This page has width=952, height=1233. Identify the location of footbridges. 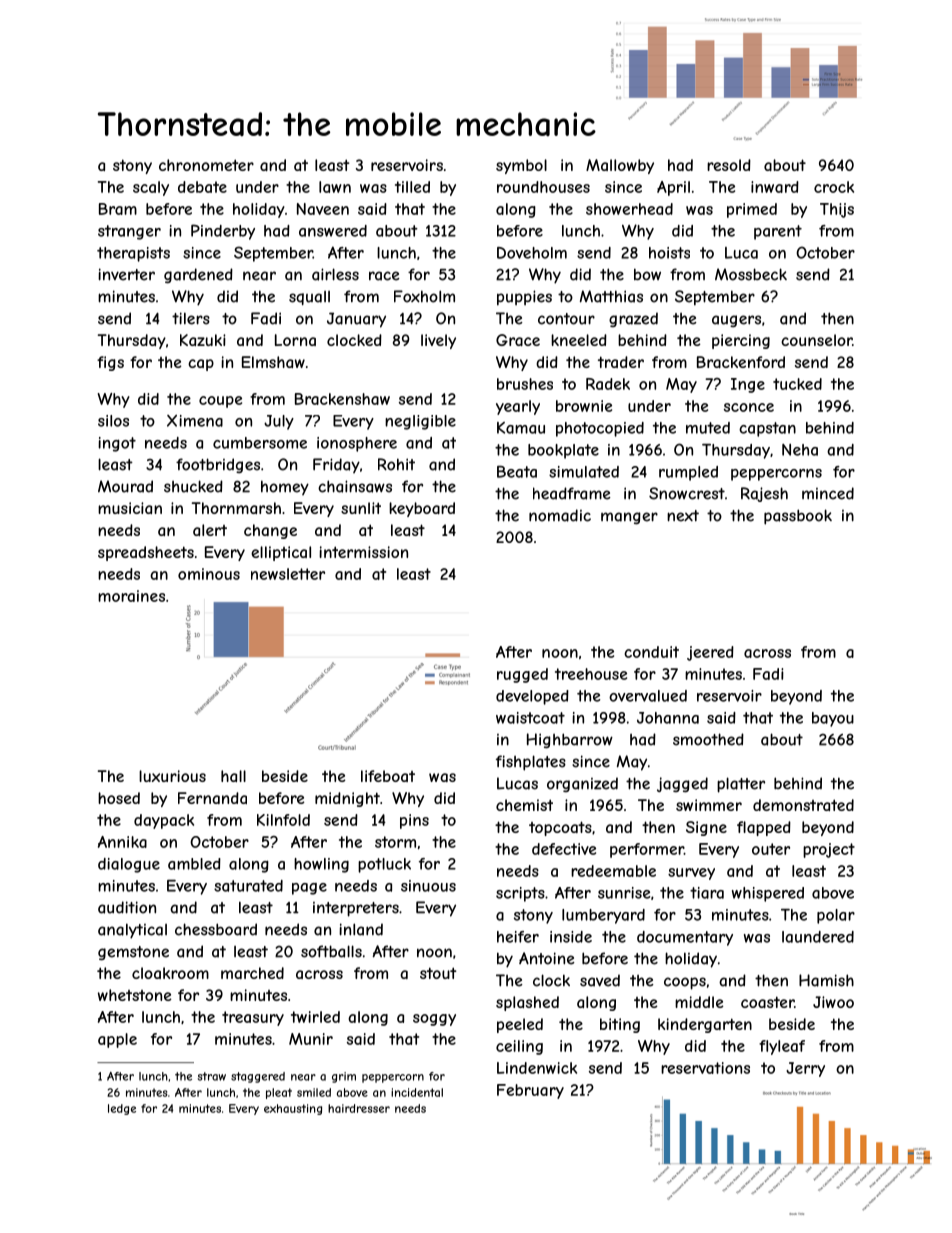
(218, 465).
